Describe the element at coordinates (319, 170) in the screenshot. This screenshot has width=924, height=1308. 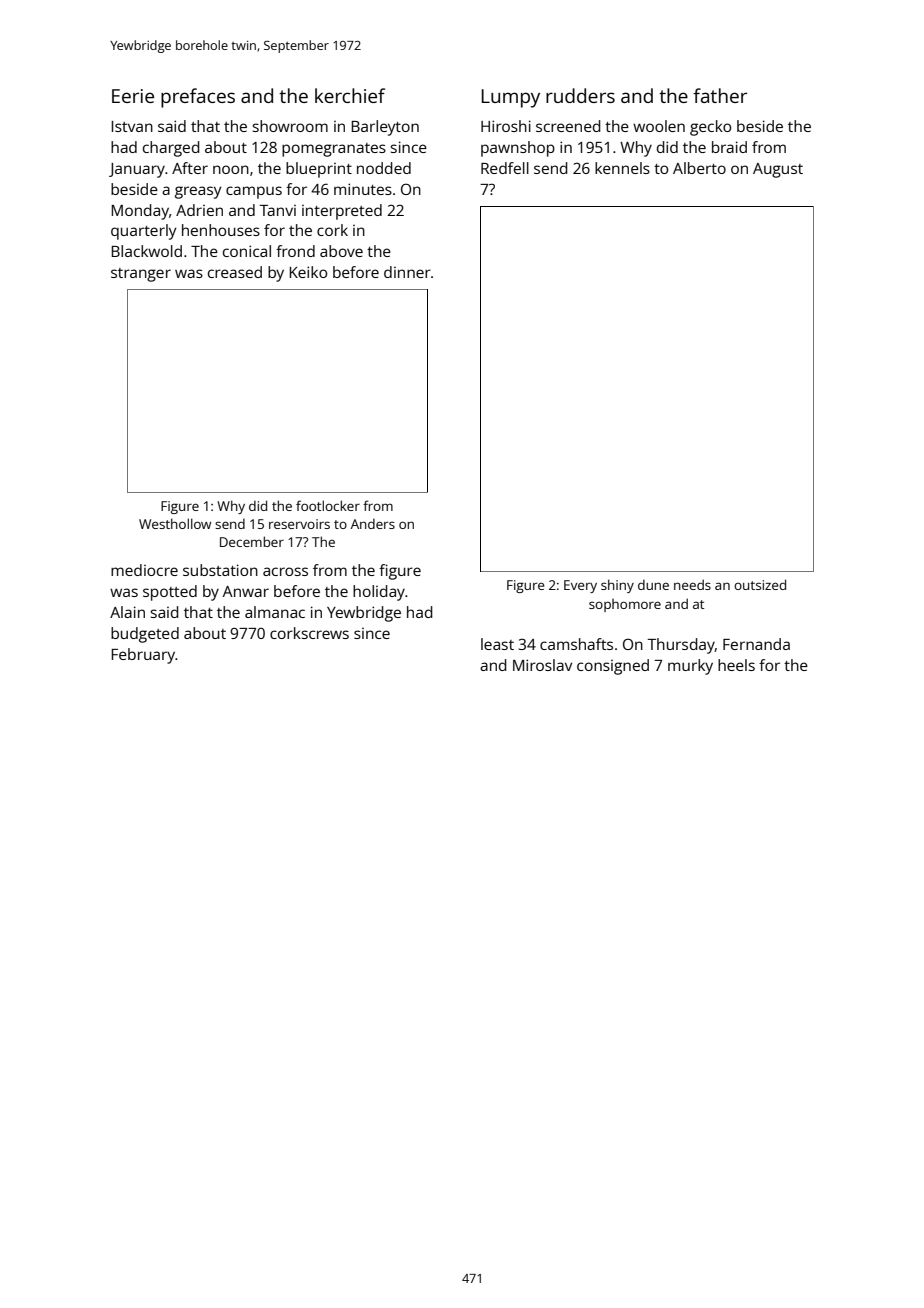
I see `blueprint` at that location.
